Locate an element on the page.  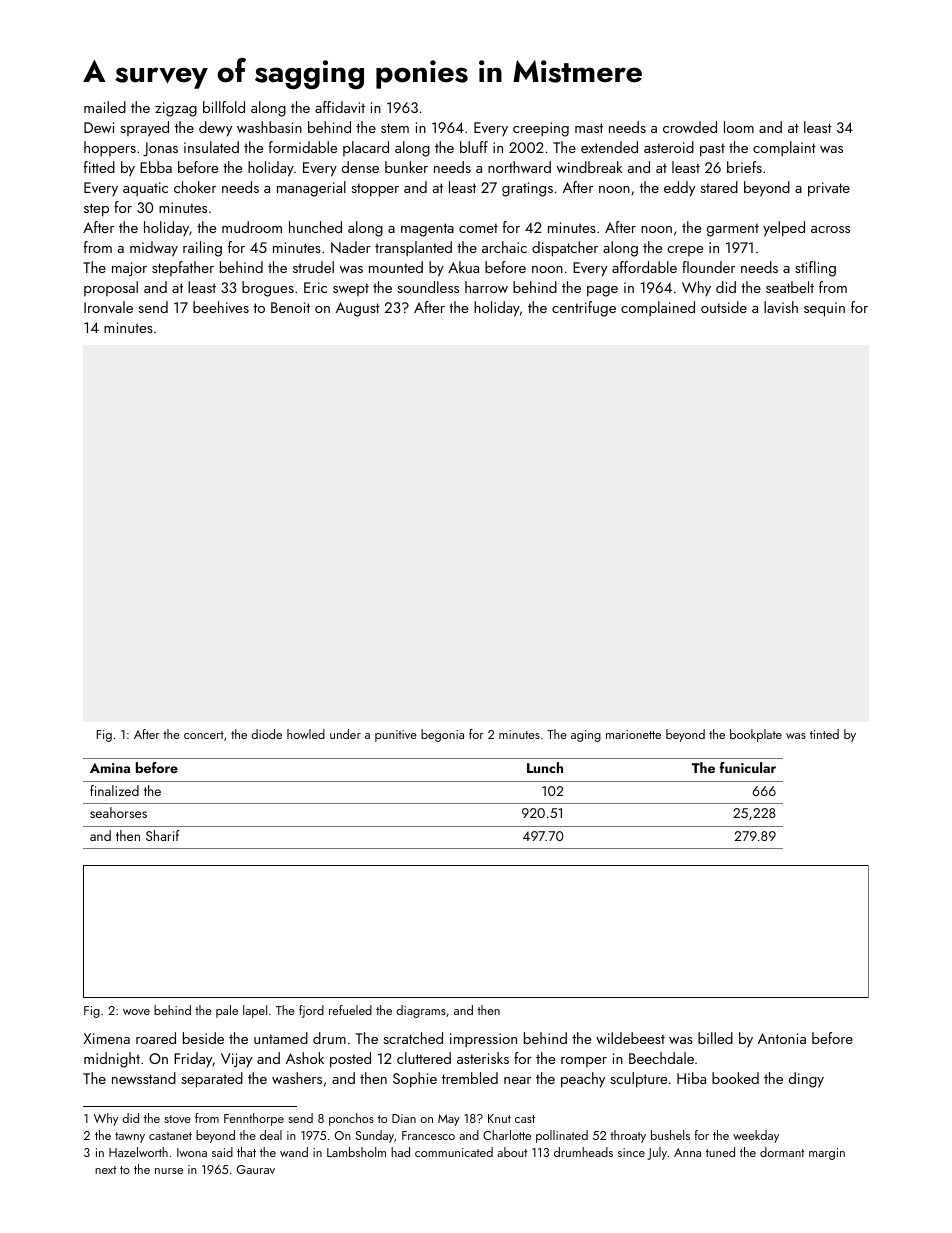
marionette is located at coordinates (633, 734).
